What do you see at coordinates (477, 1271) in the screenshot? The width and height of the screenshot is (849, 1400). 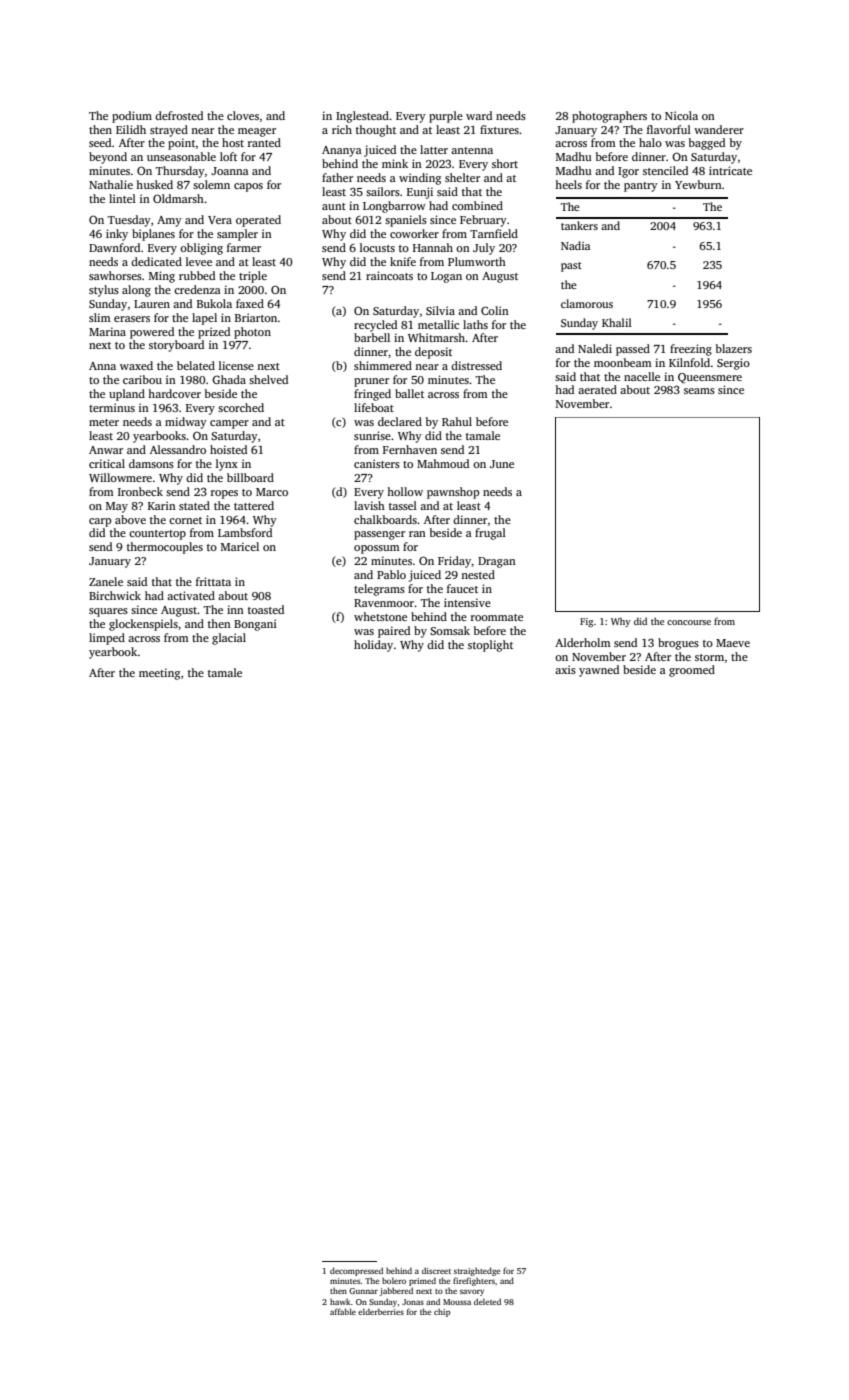 I see `straightedge` at bounding box center [477, 1271].
